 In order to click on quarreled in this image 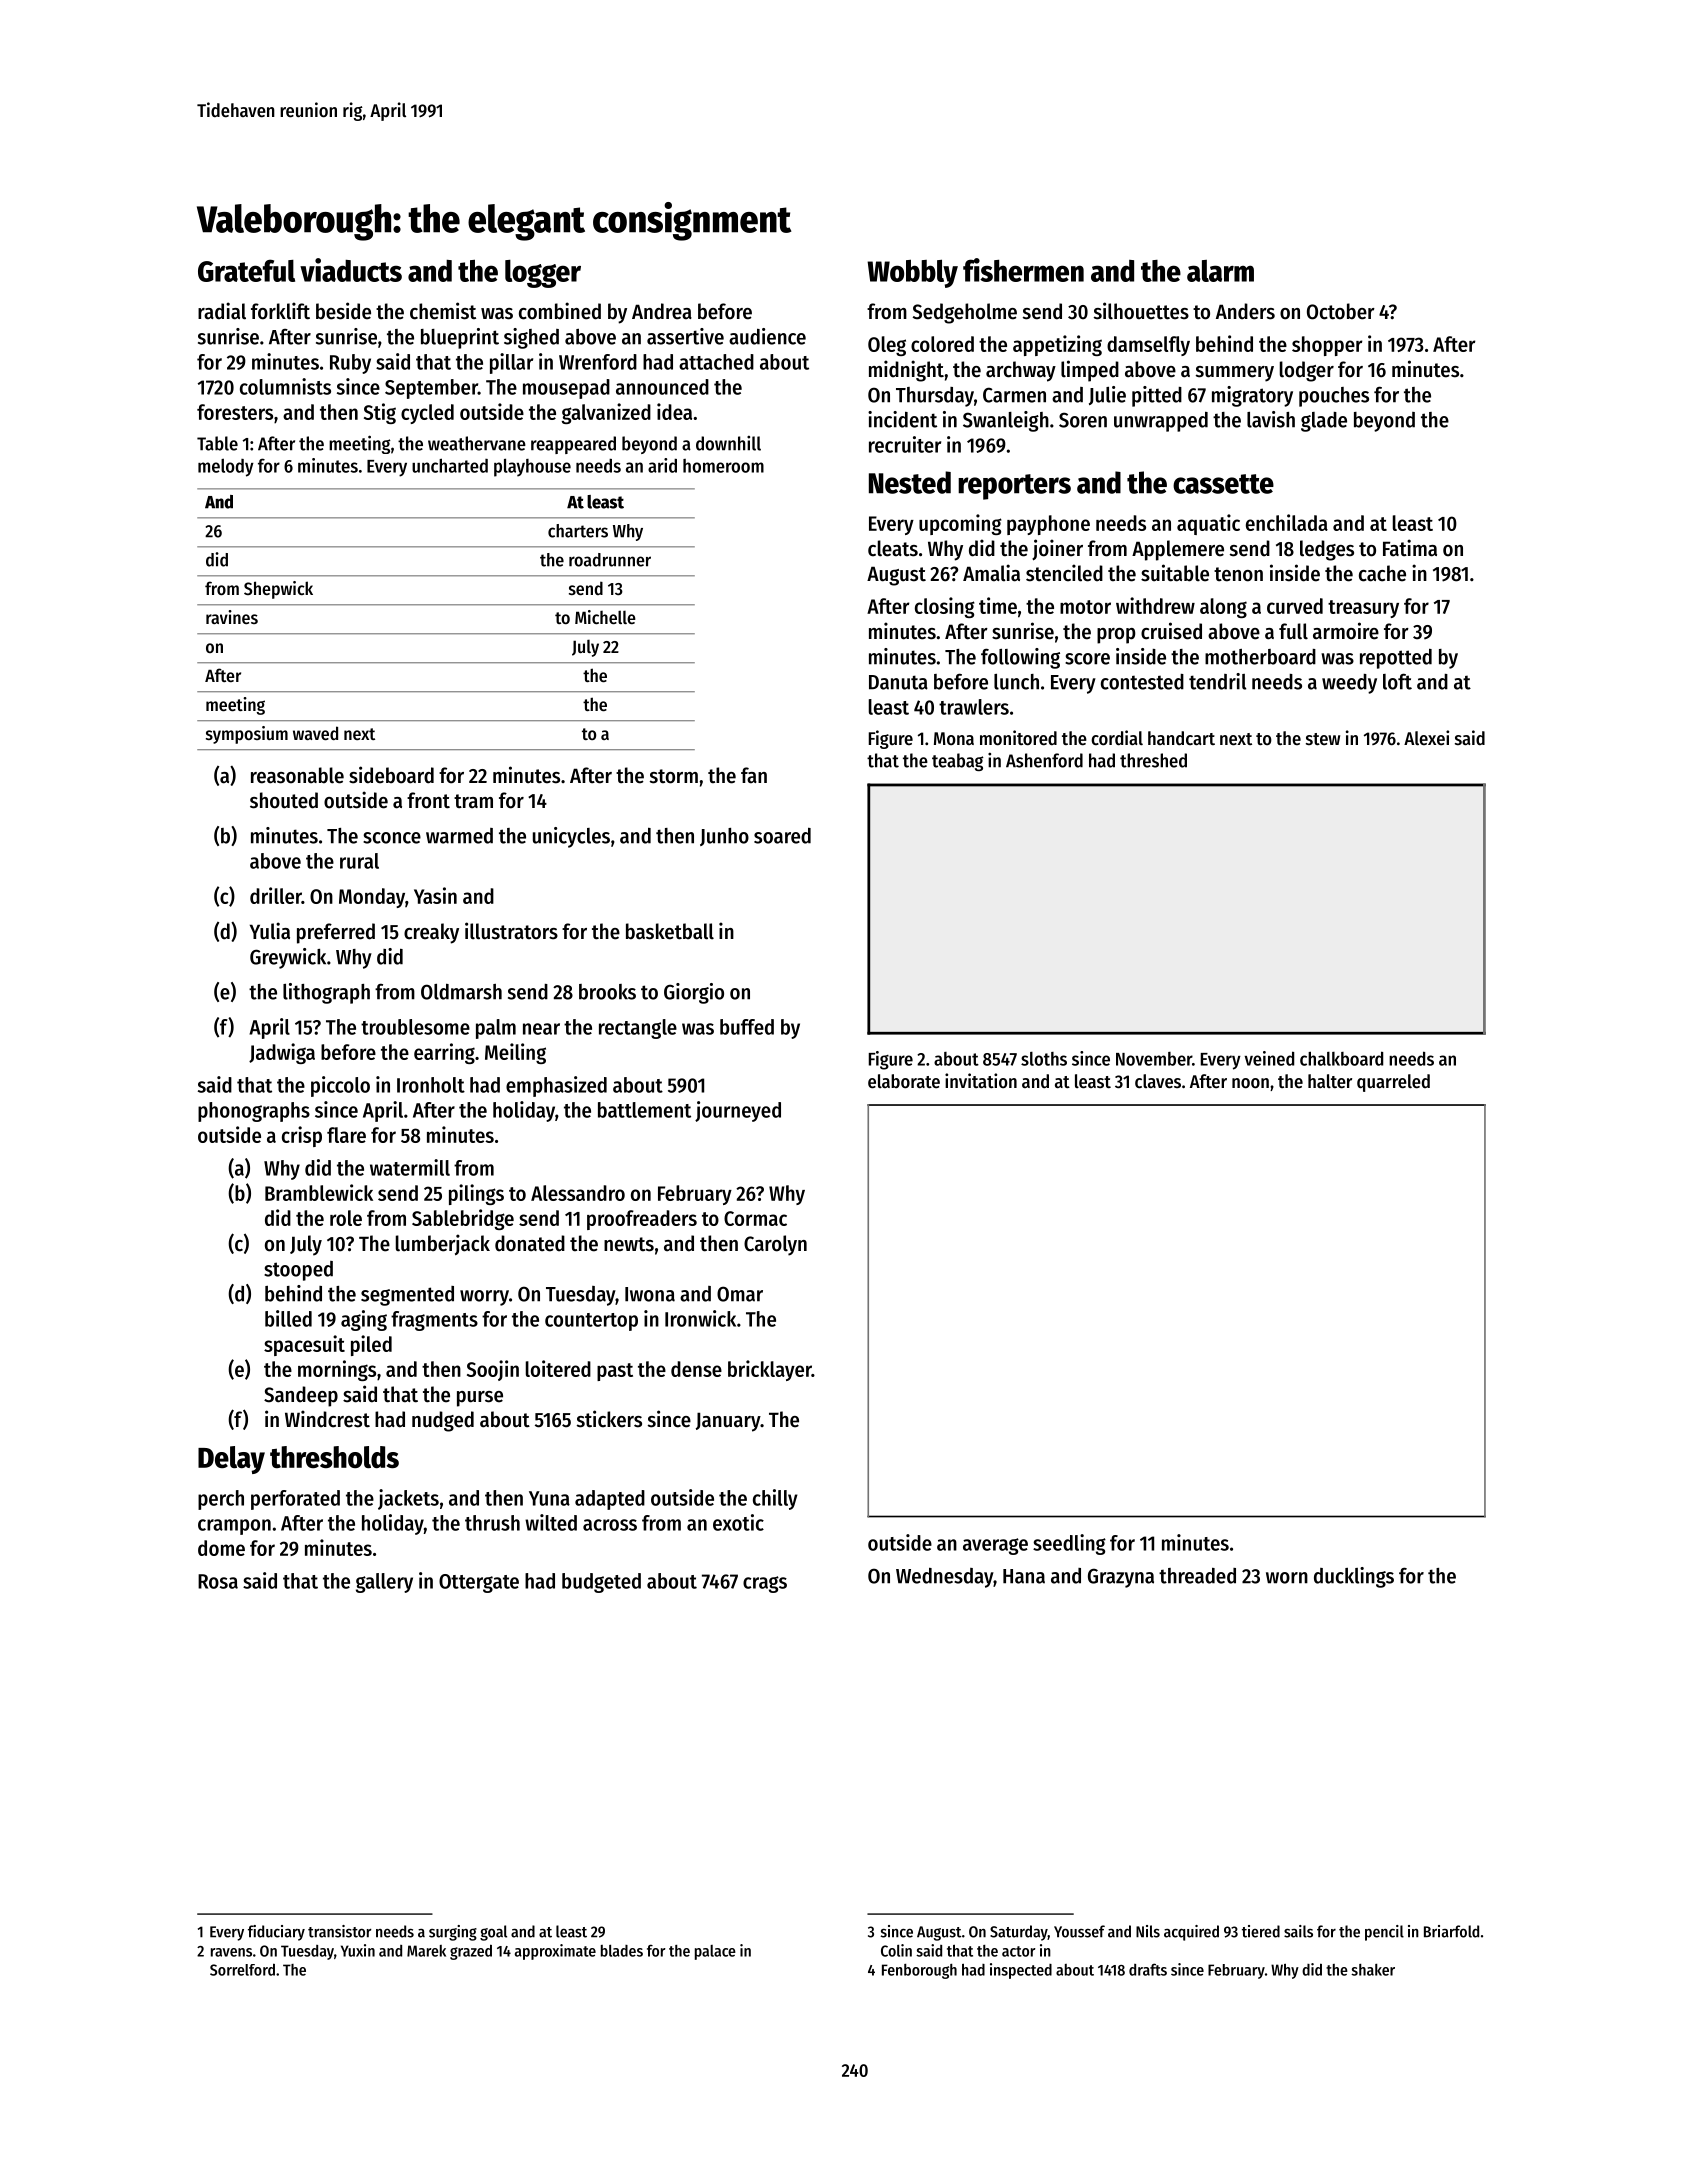, I will do `click(1393, 1083)`.
